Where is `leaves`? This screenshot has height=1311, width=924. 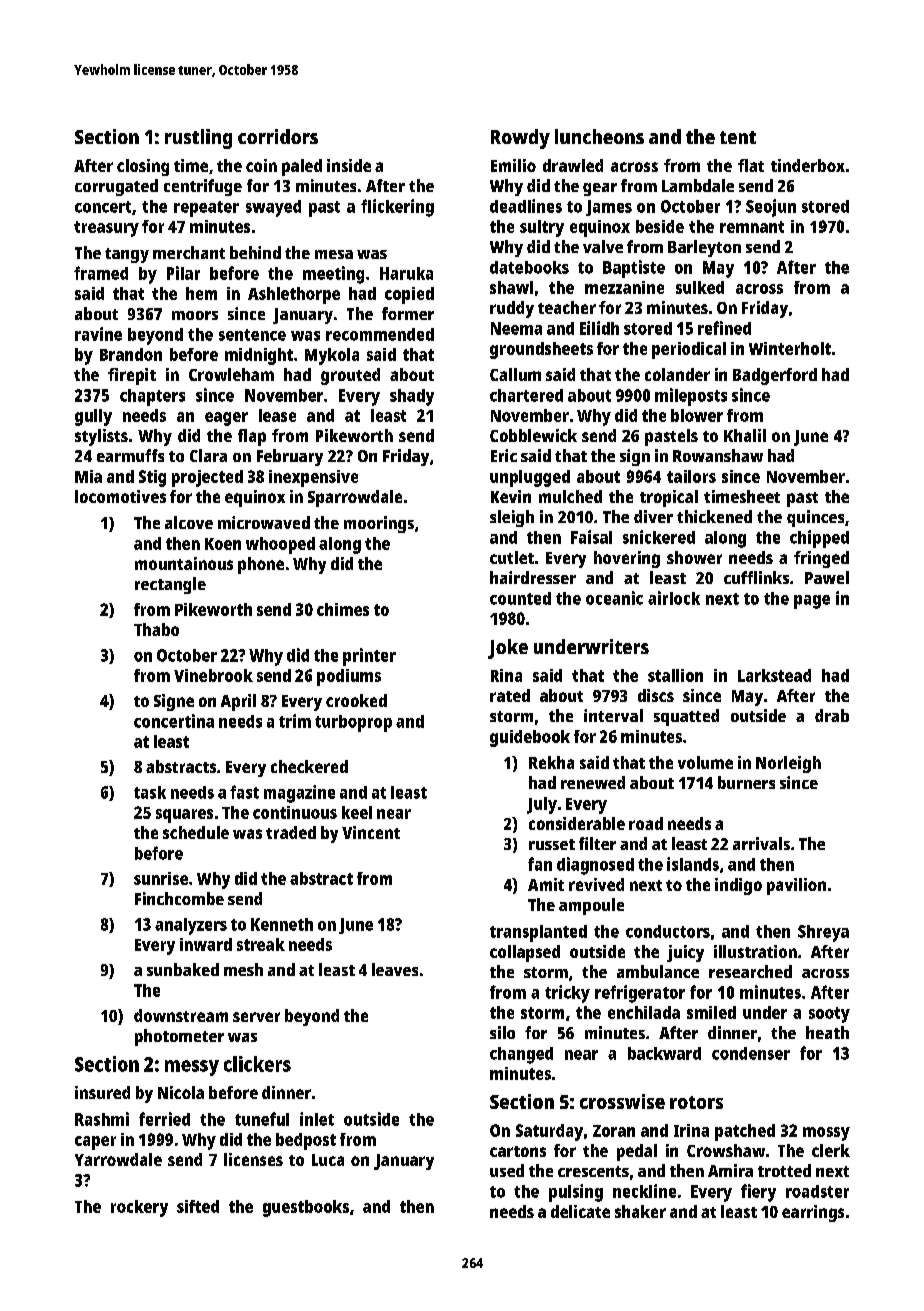
leaves is located at coordinates (395, 969).
